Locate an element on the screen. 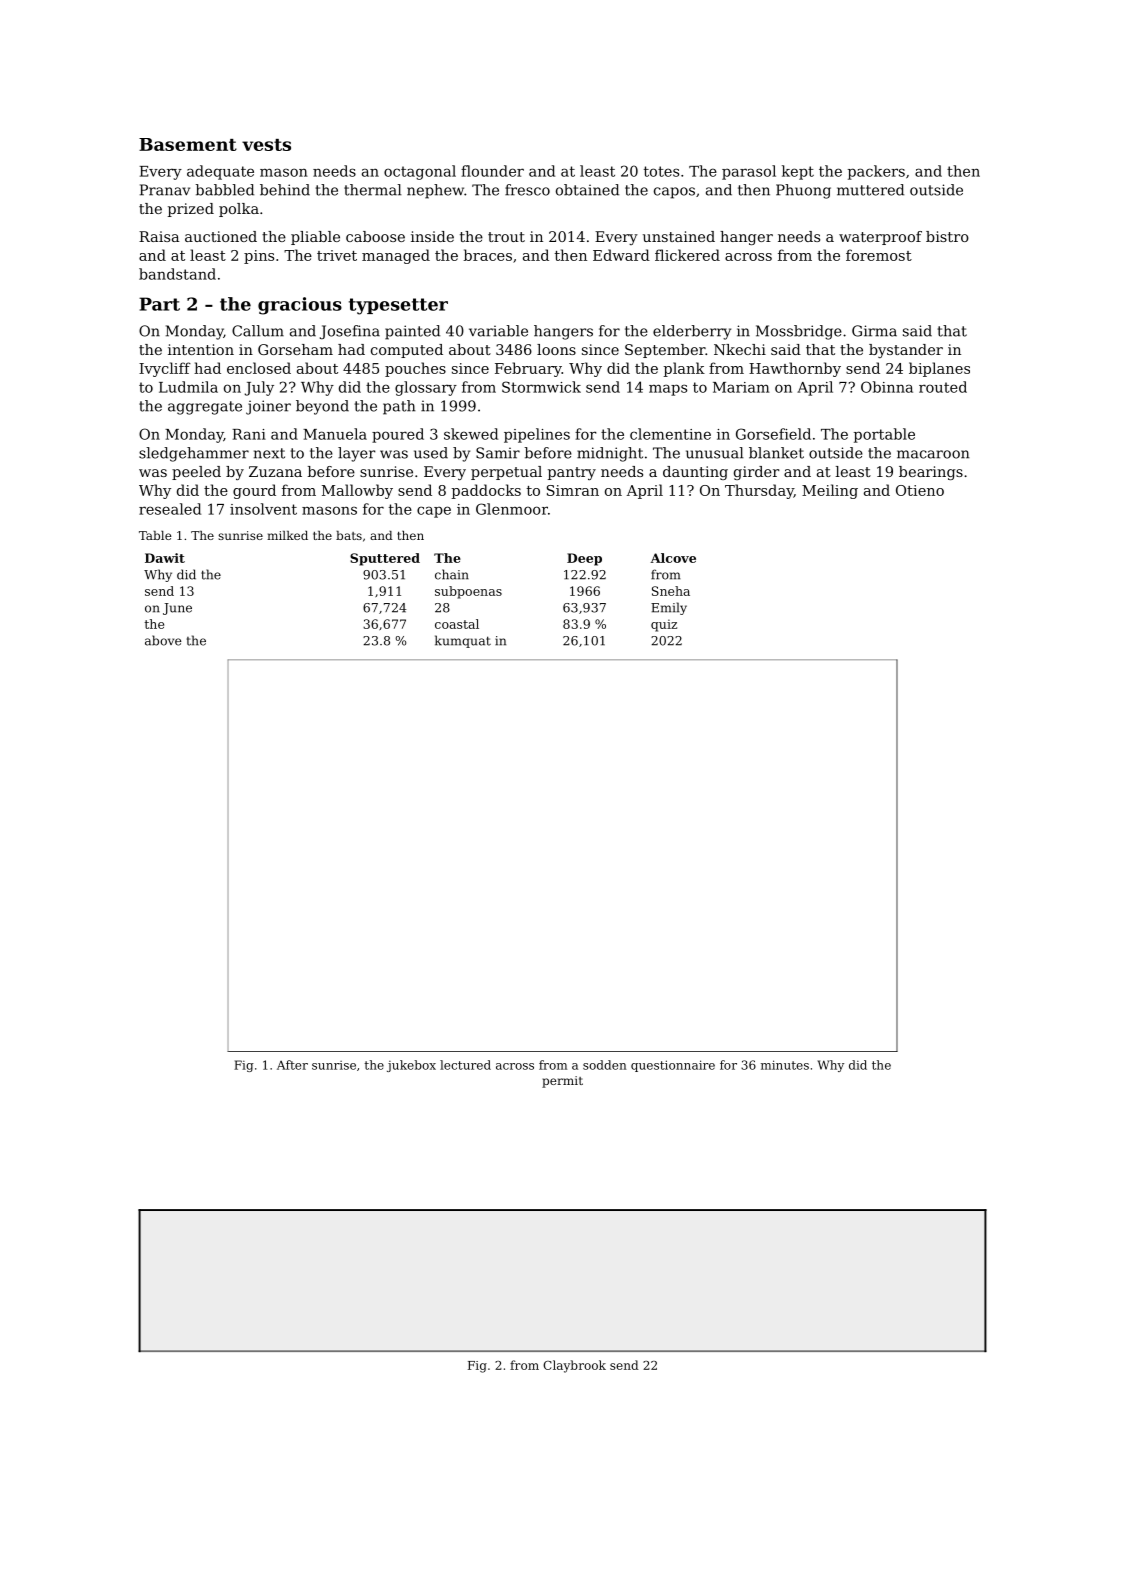  Basement is located at coordinates (188, 144).
